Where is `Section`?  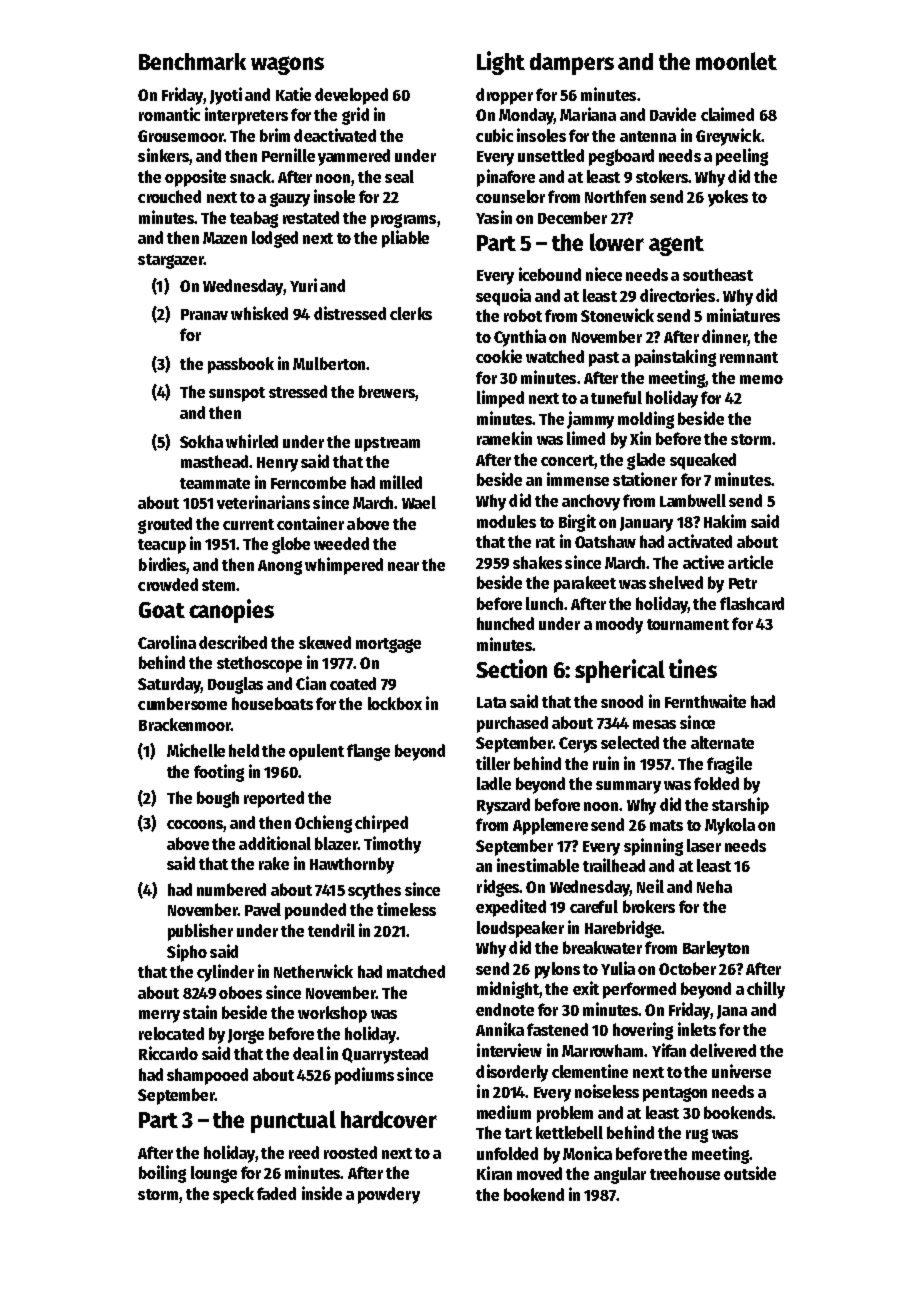
Section is located at coordinates (511, 668).
